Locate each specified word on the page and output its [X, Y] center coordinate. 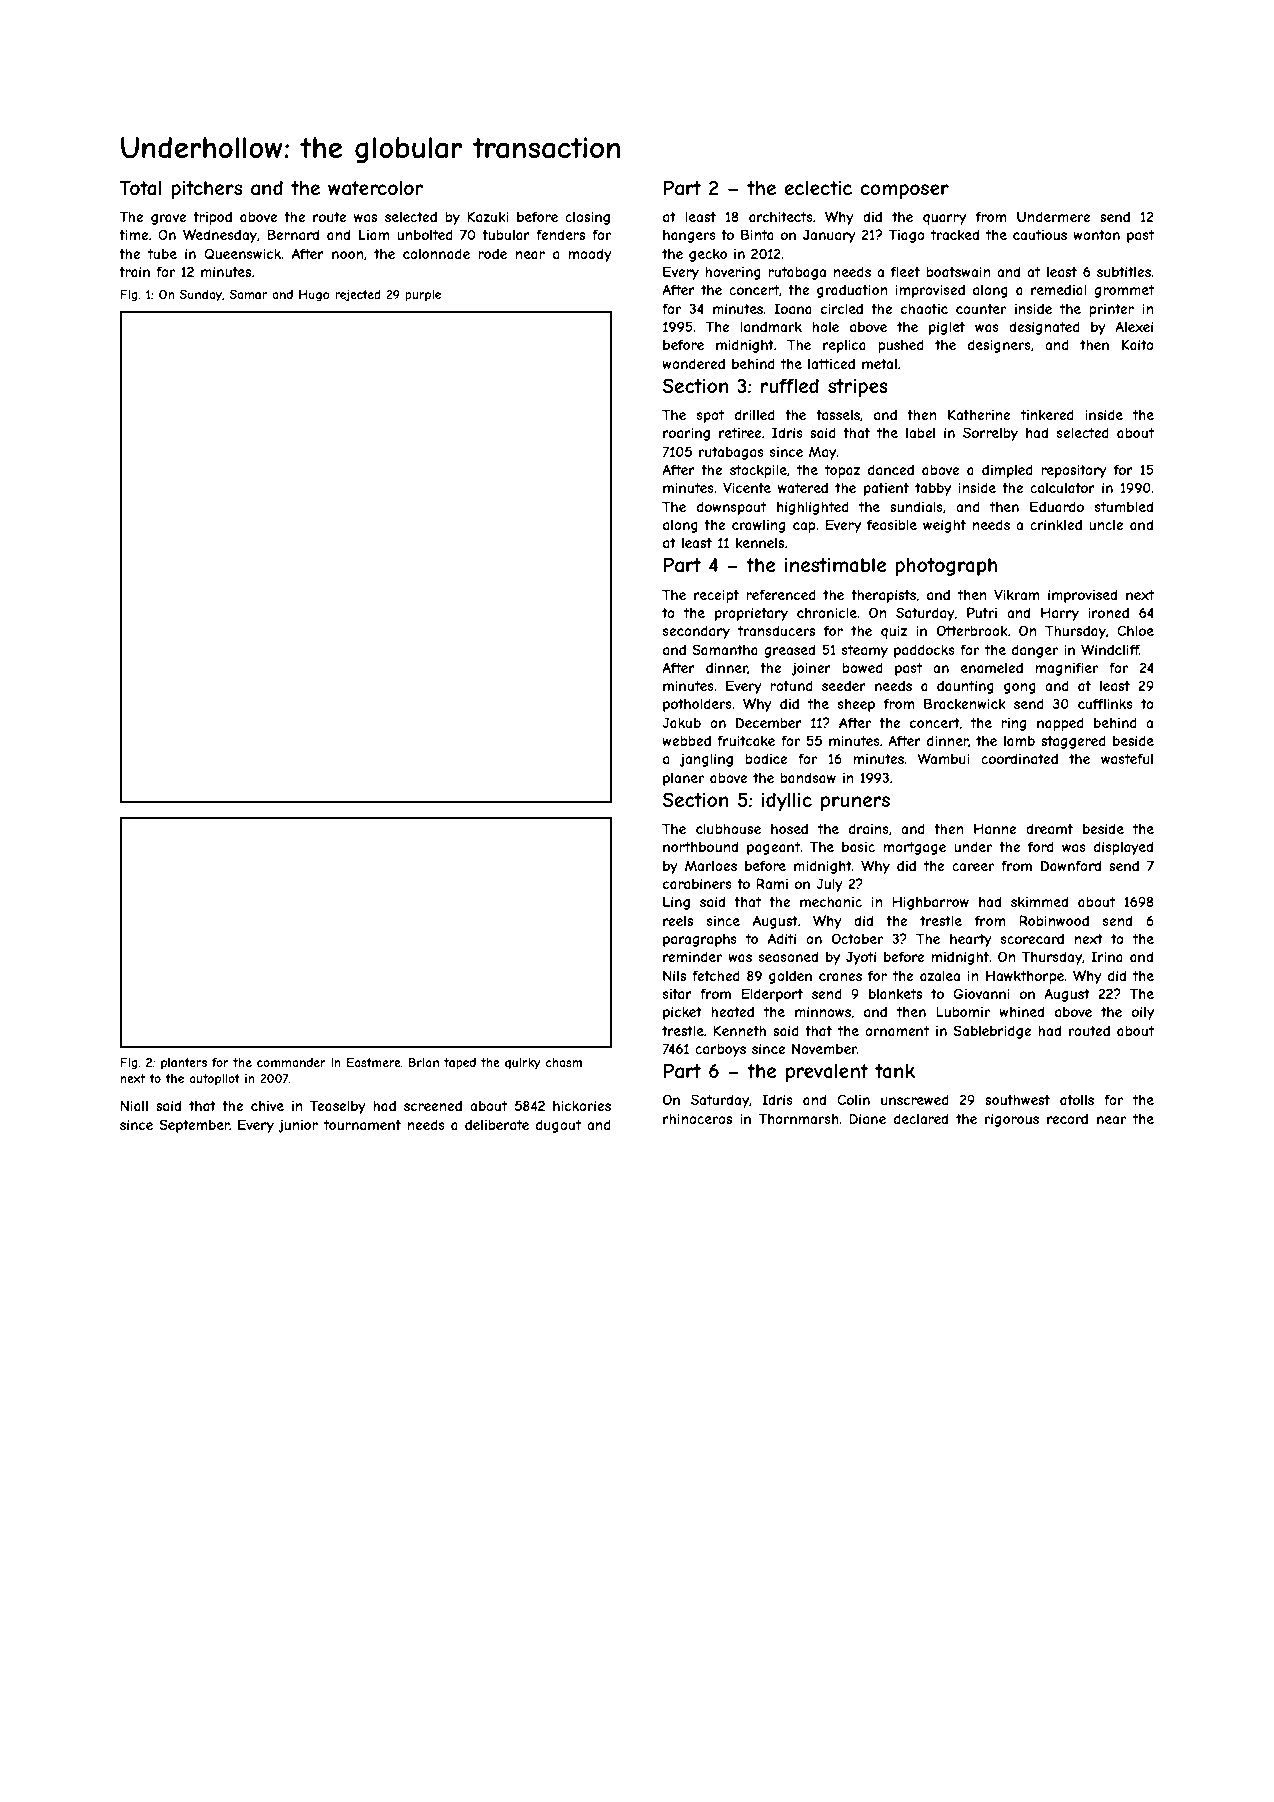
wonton [1096, 235]
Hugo [314, 296]
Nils [674, 975]
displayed [1123, 848]
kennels [760, 543]
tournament [362, 1125]
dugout [558, 1126]
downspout [731, 508]
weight [944, 526]
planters [184, 1064]
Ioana [793, 308]
